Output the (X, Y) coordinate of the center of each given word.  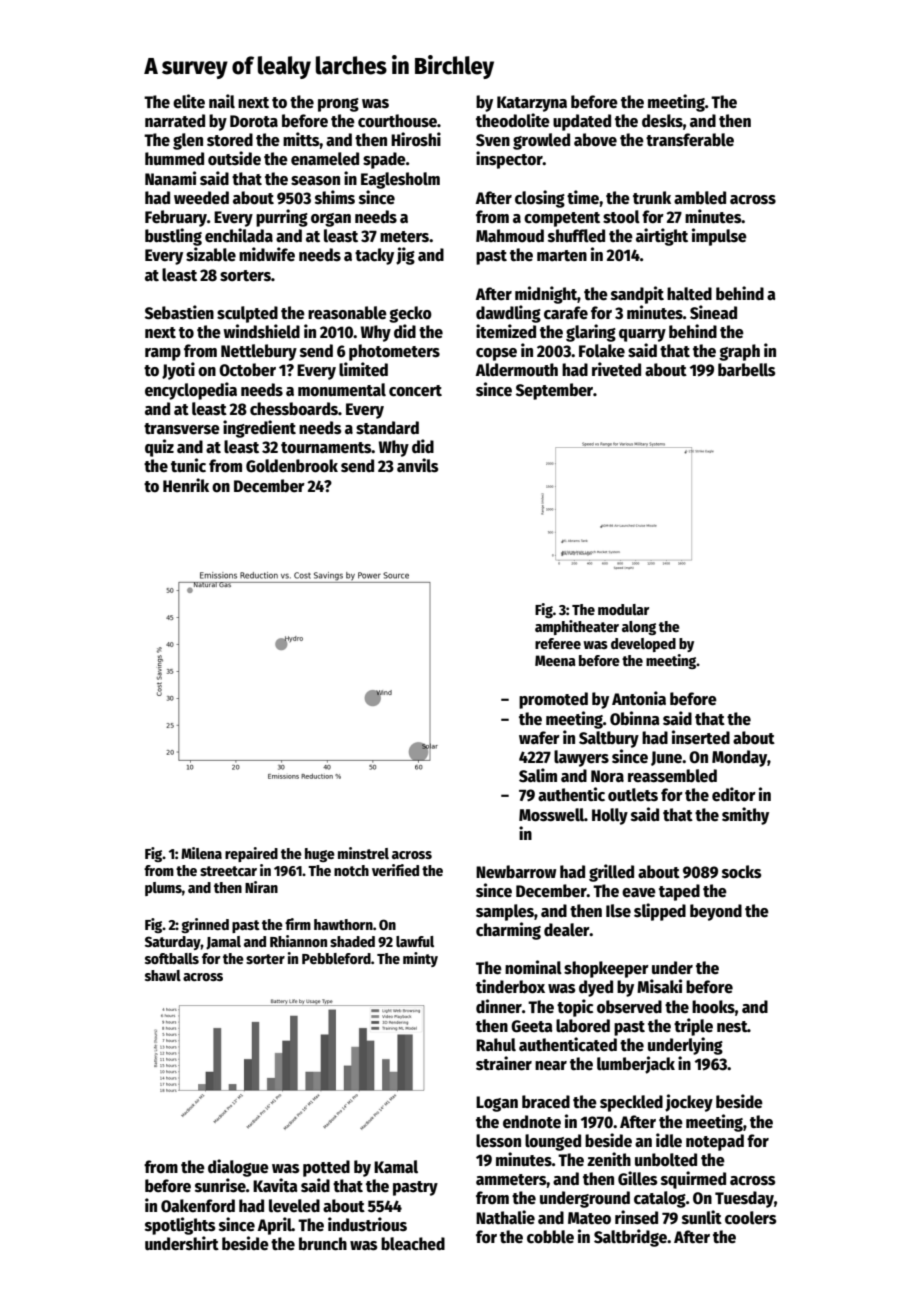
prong (338, 105)
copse (496, 354)
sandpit (637, 295)
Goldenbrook (292, 466)
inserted (701, 737)
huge (320, 855)
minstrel (363, 853)
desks (662, 121)
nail (222, 101)
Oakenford (198, 1206)
